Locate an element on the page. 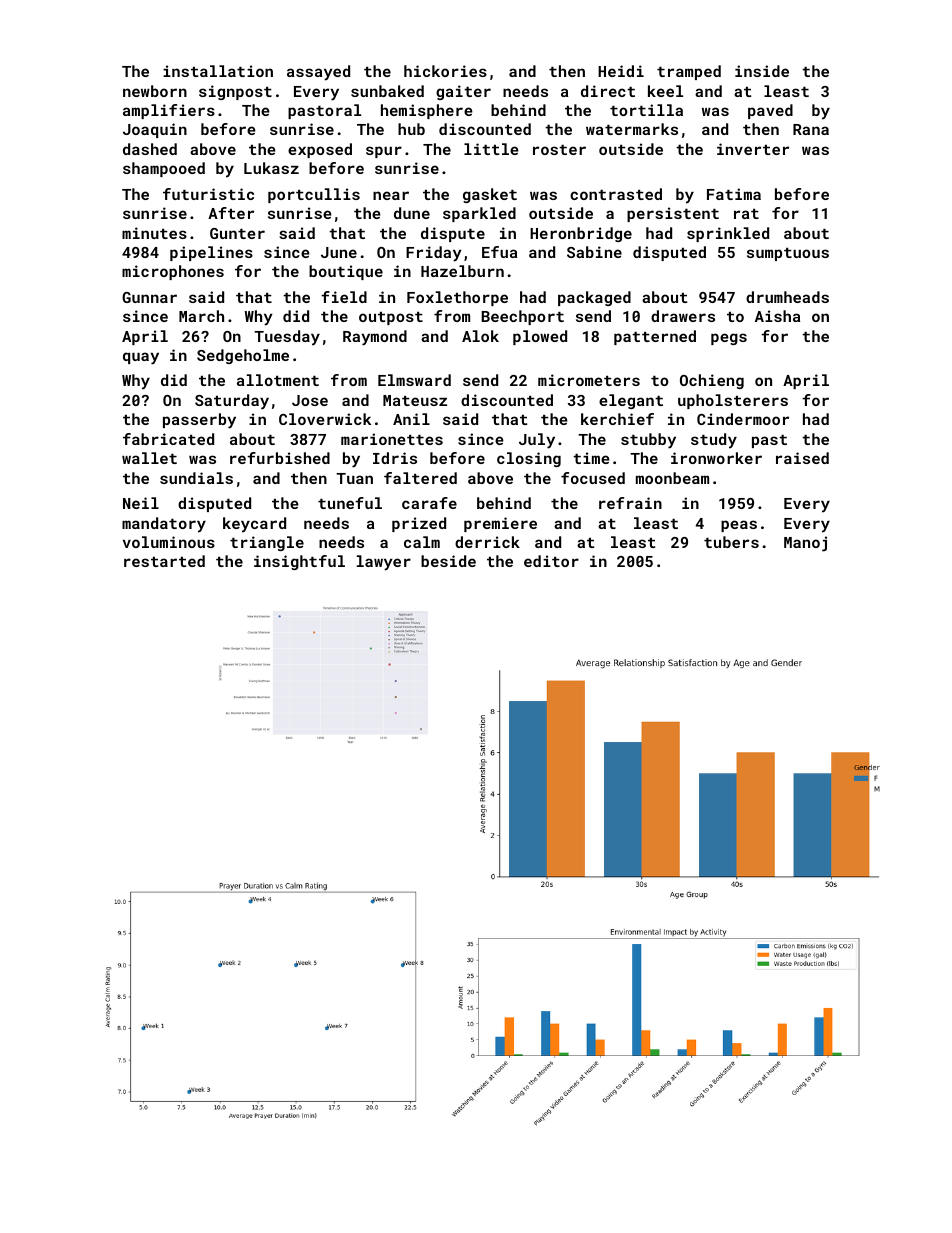  Idris is located at coordinates (395, 458).
